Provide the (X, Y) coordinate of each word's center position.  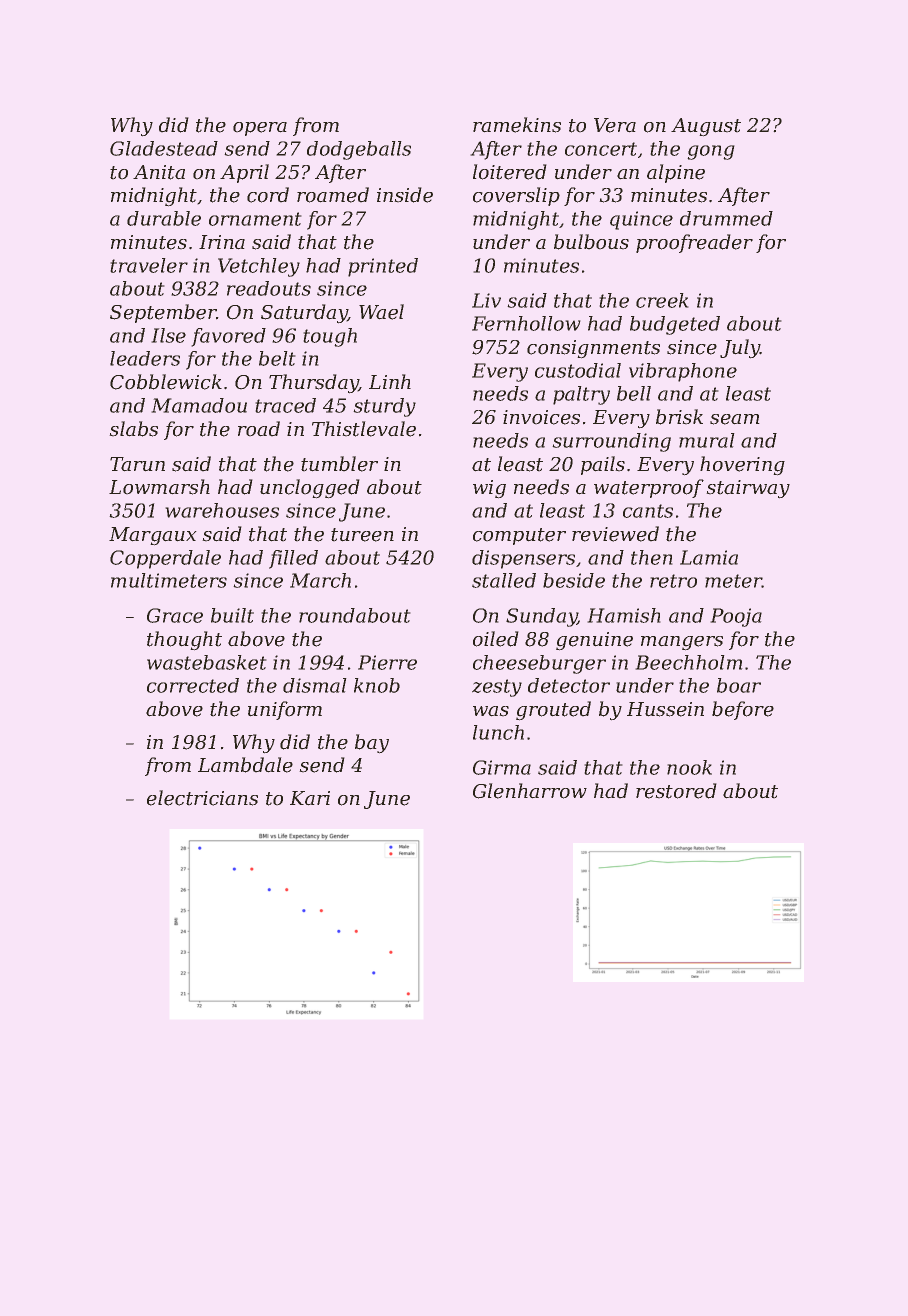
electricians (202, 798)
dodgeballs (359, 150)
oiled (496, 639)
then (652, 557)
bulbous (591, 242)
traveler (149, 265)
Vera (615, 125)
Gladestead (164, 148)
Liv (486, 300)
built (232, 615)
